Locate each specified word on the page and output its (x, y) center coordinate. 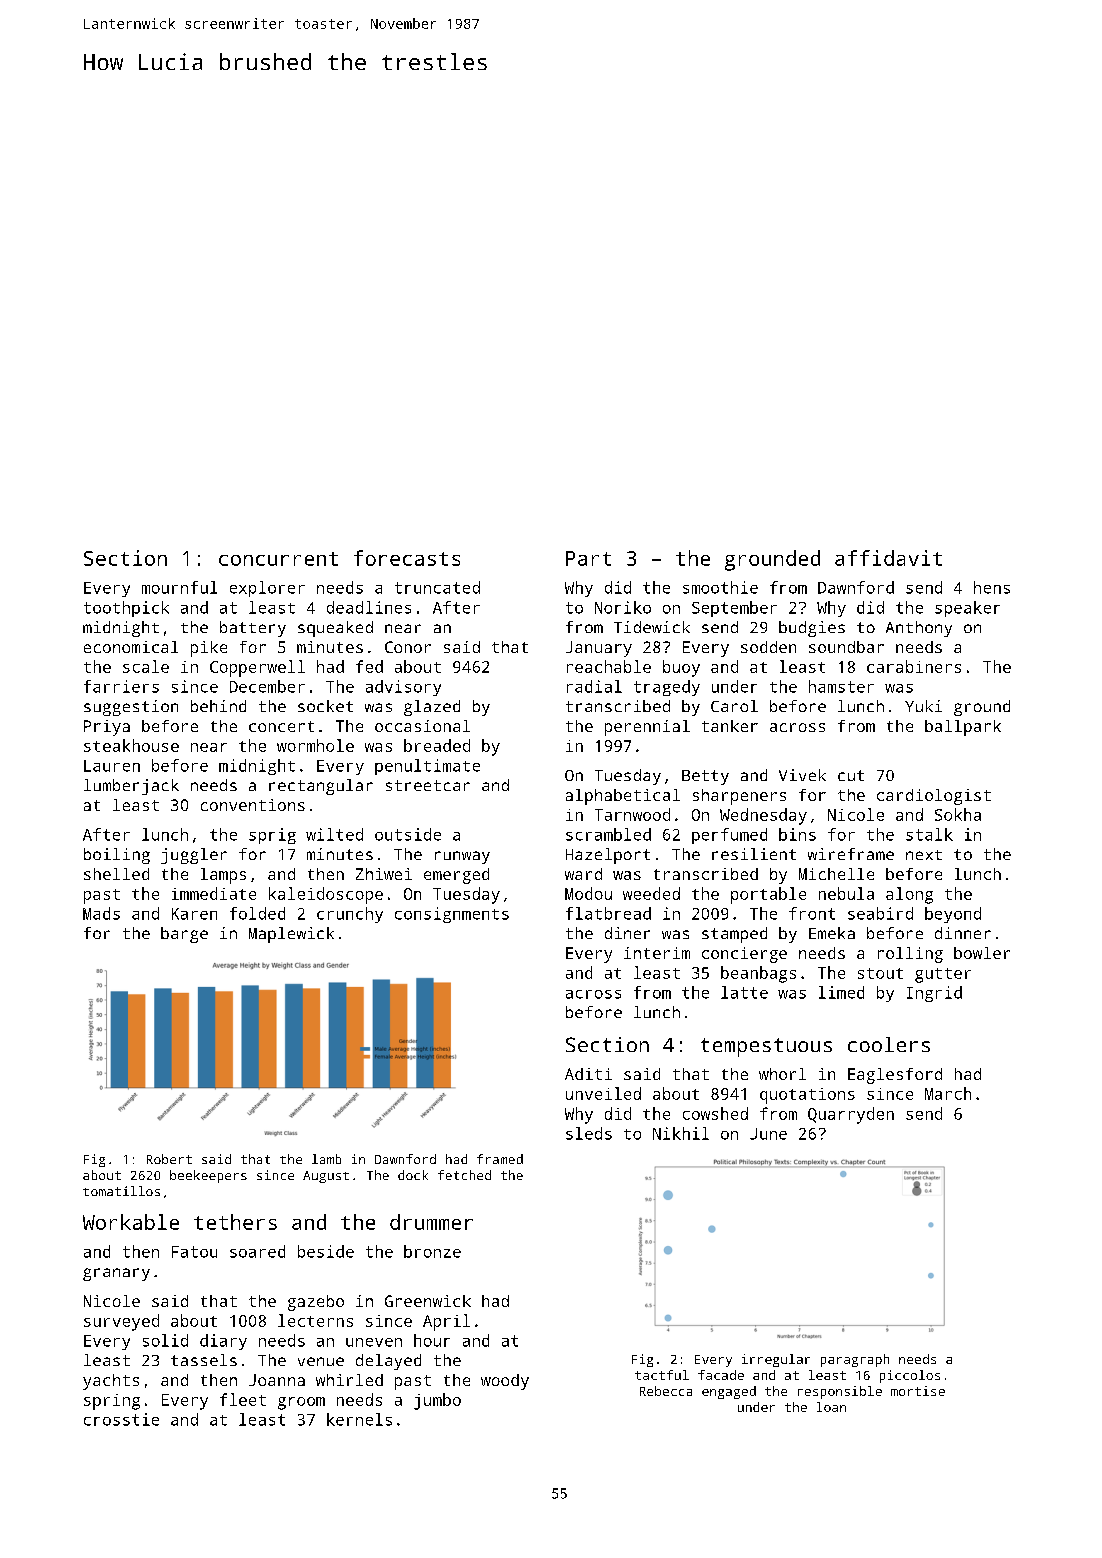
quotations (807, 1096)
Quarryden (851, 1115)
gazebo (316, 1303)
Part (588, 558)
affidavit (888, 558)
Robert (169, 1159)
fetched (464, 1175)
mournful (179, 587)
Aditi (588, 1074)
